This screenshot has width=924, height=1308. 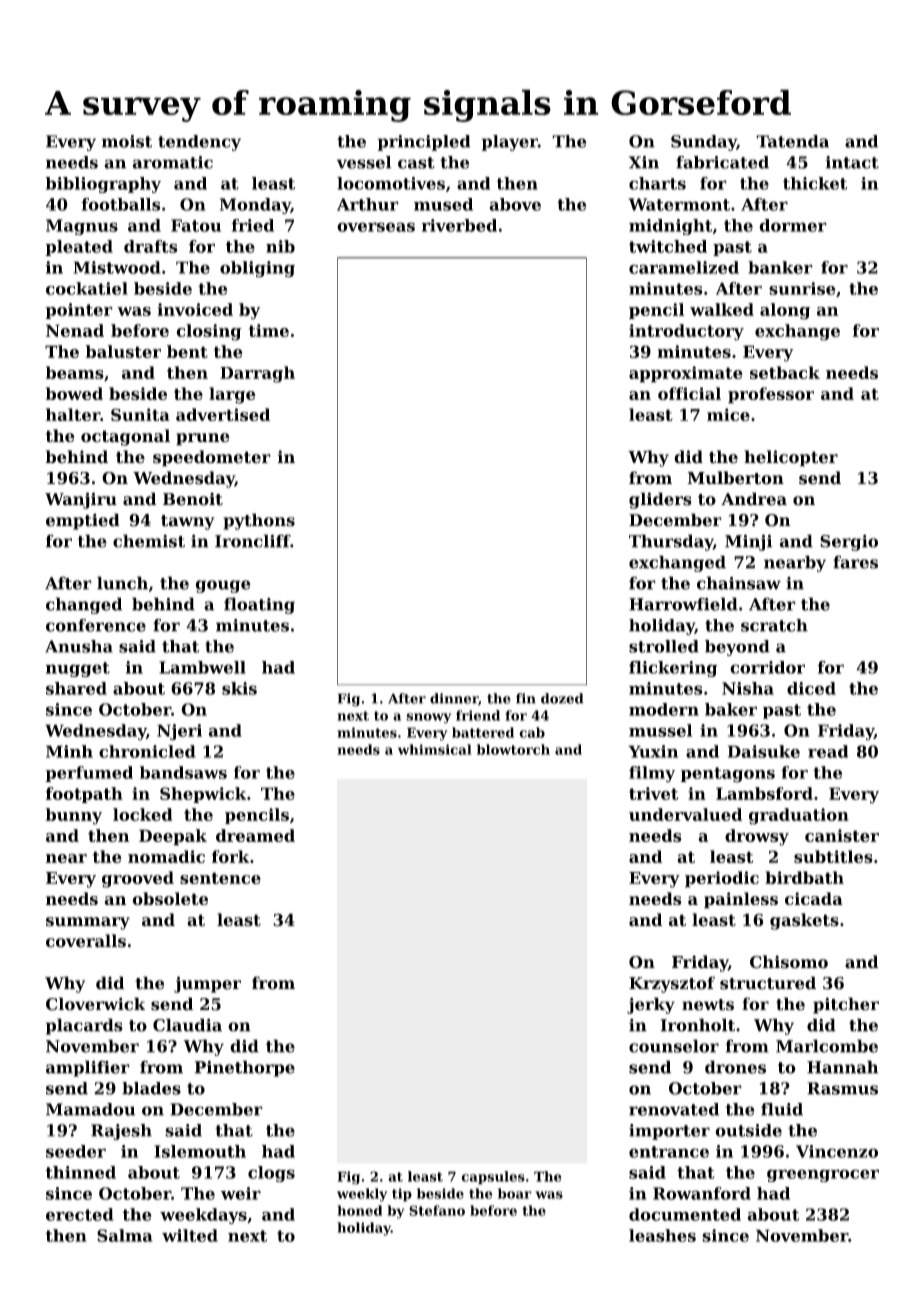 What do you see at coordinates (731, 709) in the screenshot?
I see `baker` at bounding box center [731, 709].
